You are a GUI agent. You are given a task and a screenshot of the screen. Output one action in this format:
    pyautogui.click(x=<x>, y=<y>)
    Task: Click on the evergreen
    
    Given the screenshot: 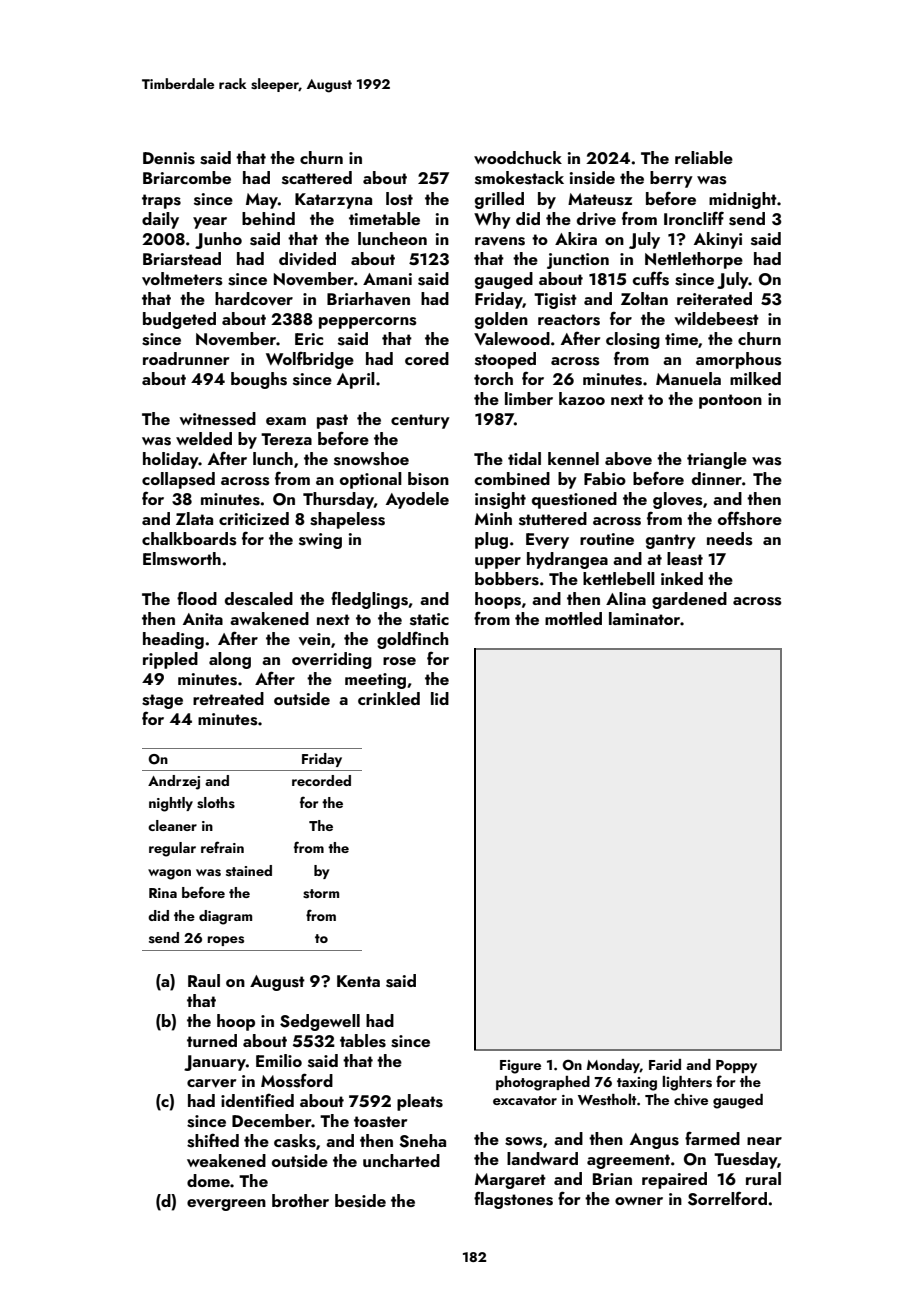 What is the action you would take?
    pyautogui.click(x=226, y=1205)
